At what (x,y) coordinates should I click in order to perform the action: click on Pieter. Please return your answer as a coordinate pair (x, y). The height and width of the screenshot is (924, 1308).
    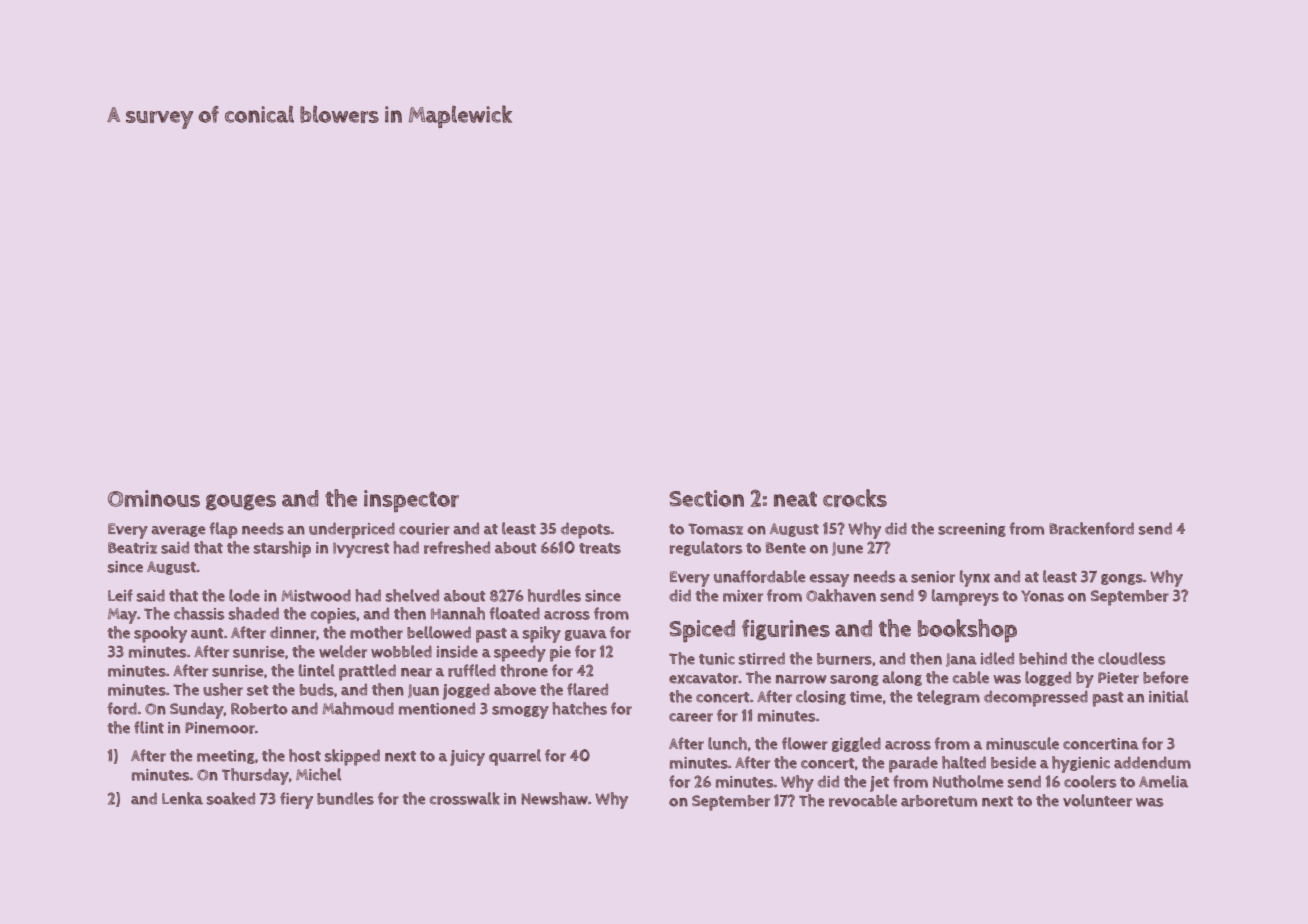
    Looking at the image, I should click on (1118, 678).
